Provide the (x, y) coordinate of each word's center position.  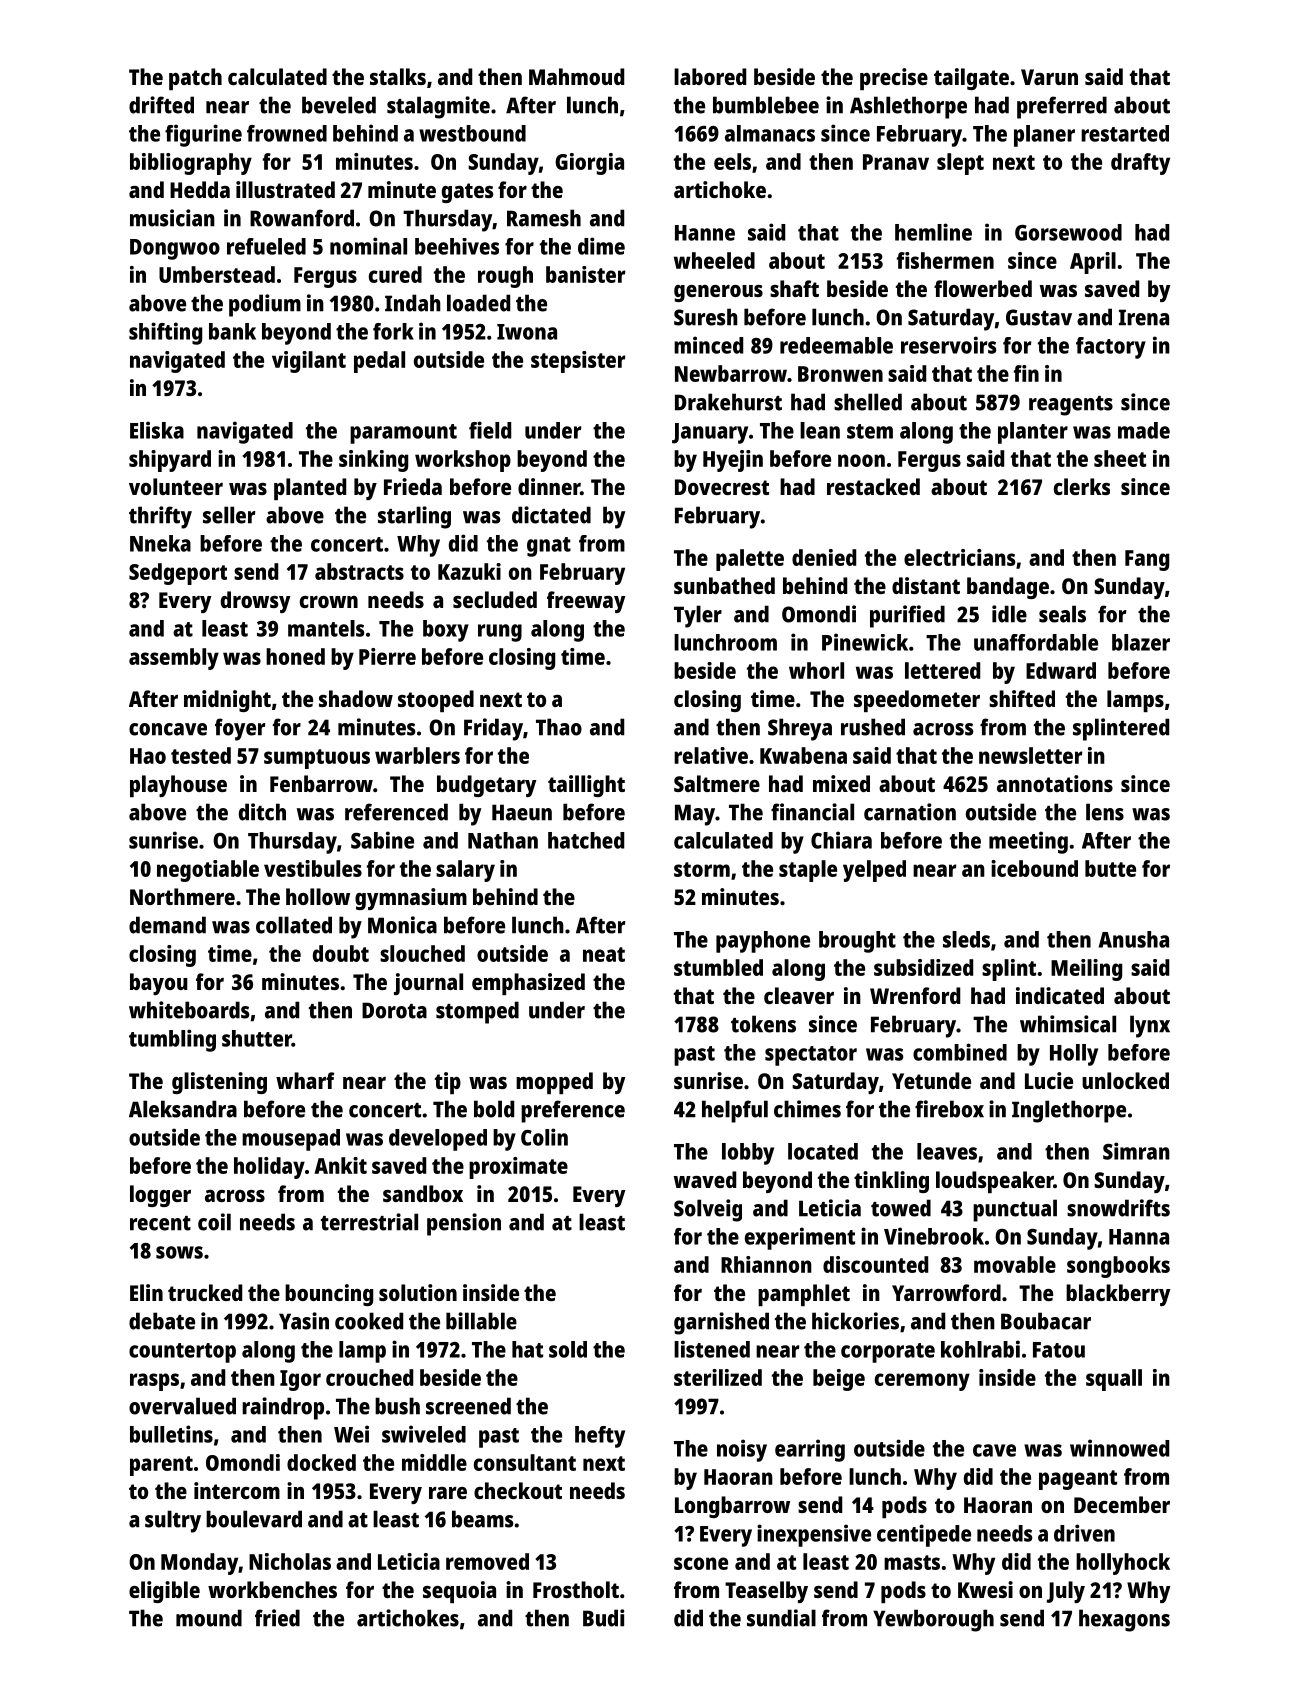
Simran (1136, 1151)
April (1093, 263)
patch (195, 79)
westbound (472, 133)
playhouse (178, 786)
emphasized (528, 984)
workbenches (272, 1589)
